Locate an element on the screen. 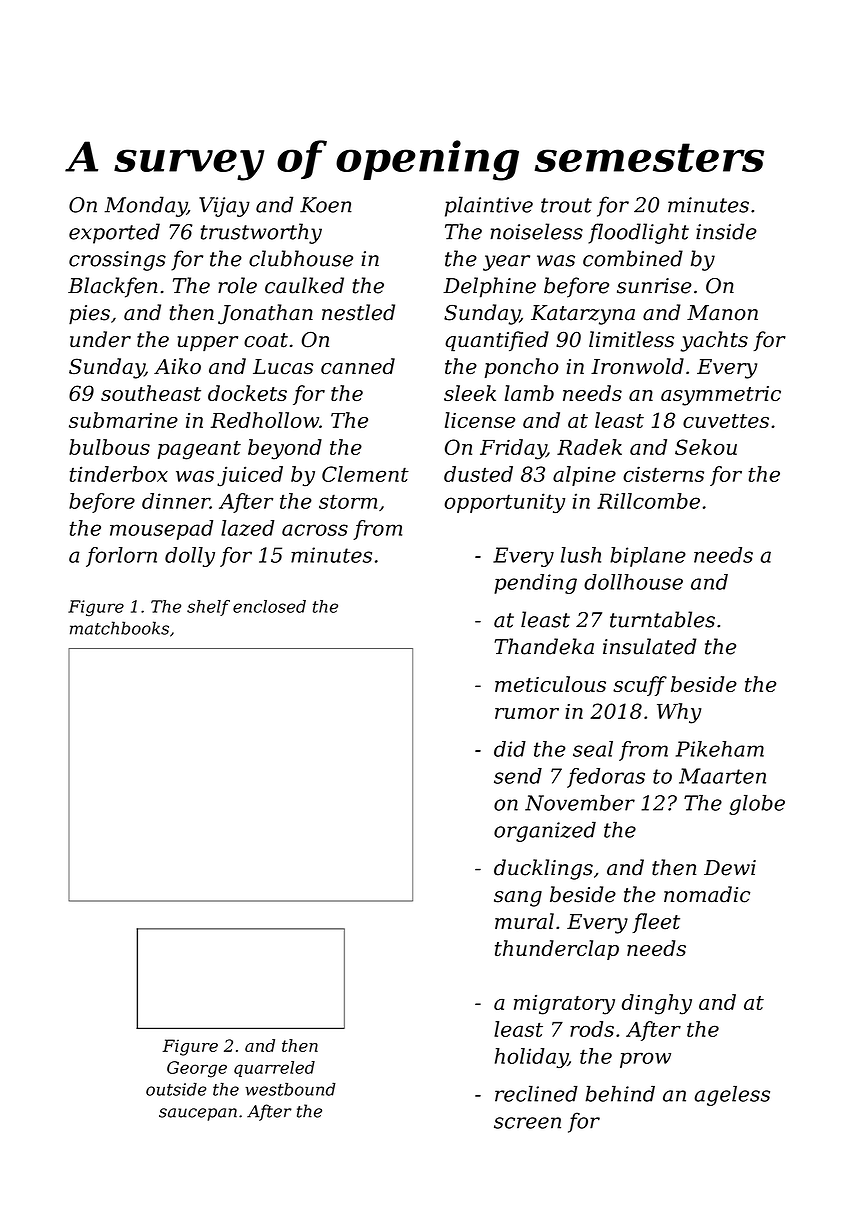 This screenshot has height=1215, width=857. mural is located at coordinates (524, 921).
